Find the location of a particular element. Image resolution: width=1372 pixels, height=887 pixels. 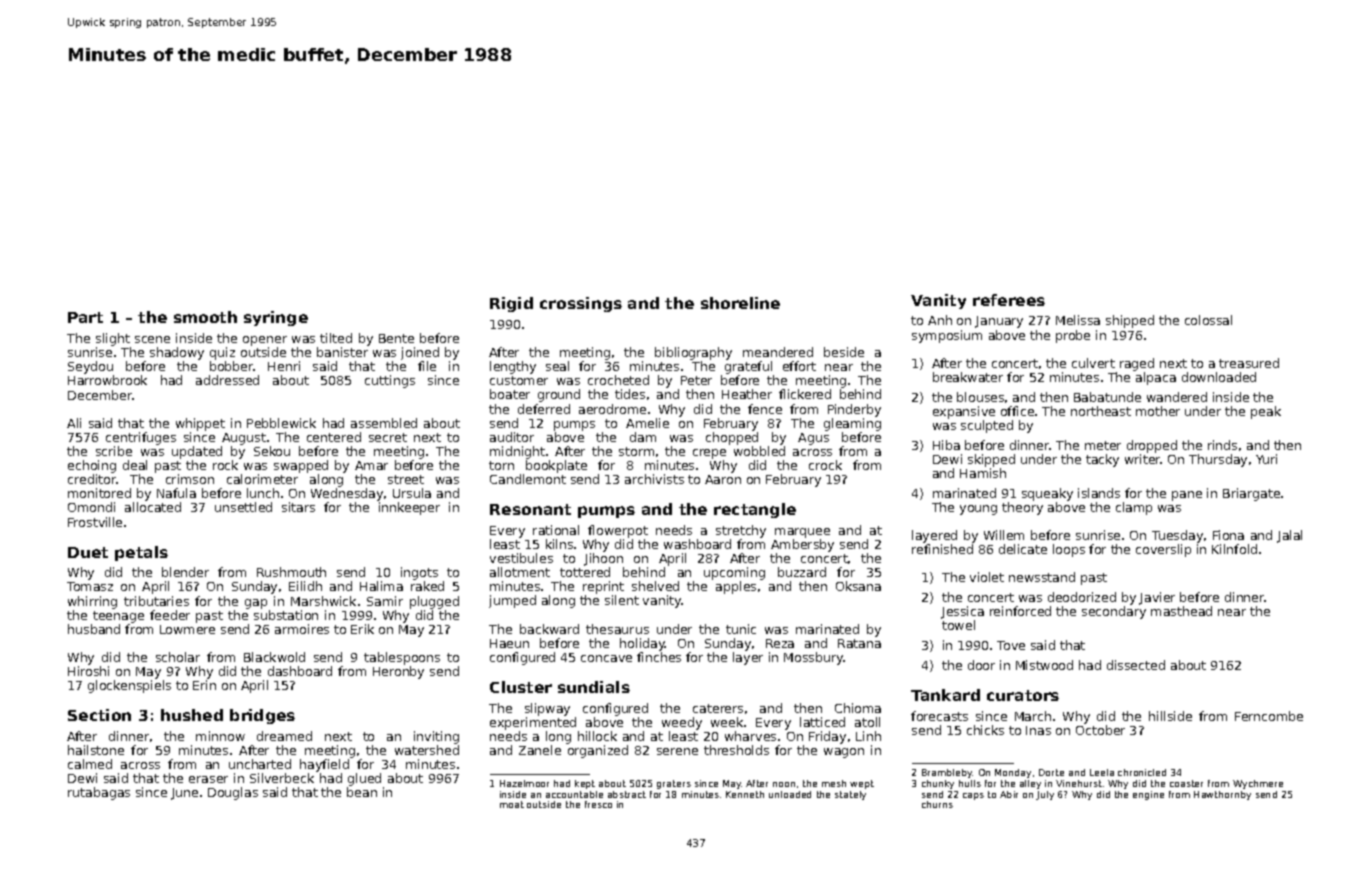

sculpted is located at coordinates (987, 426).
